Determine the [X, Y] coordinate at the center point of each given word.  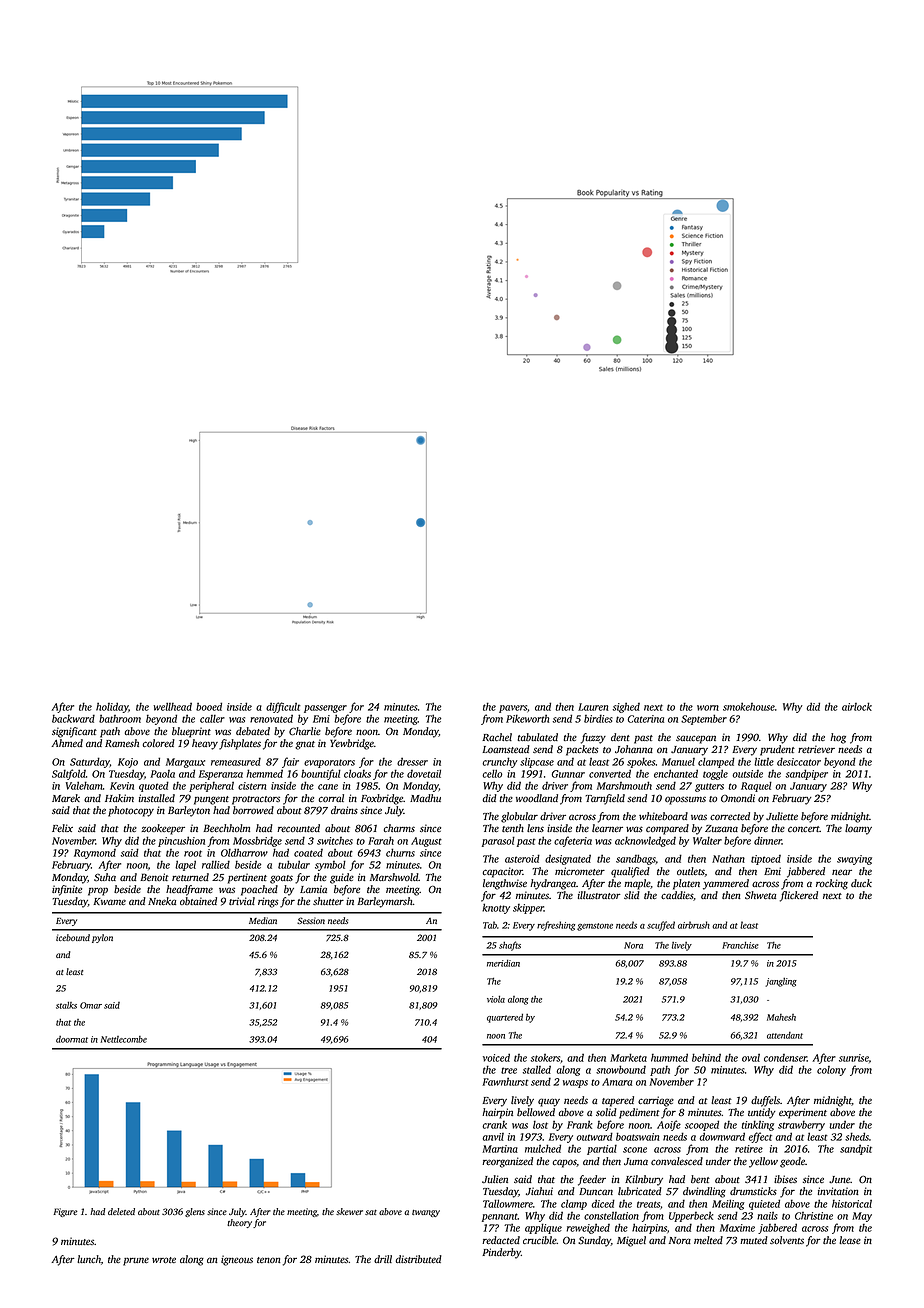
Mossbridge [257, 841]
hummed [669, 1057]
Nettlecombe [124, 1039]
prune [136, 1261]
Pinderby [501, 1253]
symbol [330, 865]
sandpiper [807, 774]
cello [492, 773]
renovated [271, 719]
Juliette [782, 816]
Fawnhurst [505, 1081]
